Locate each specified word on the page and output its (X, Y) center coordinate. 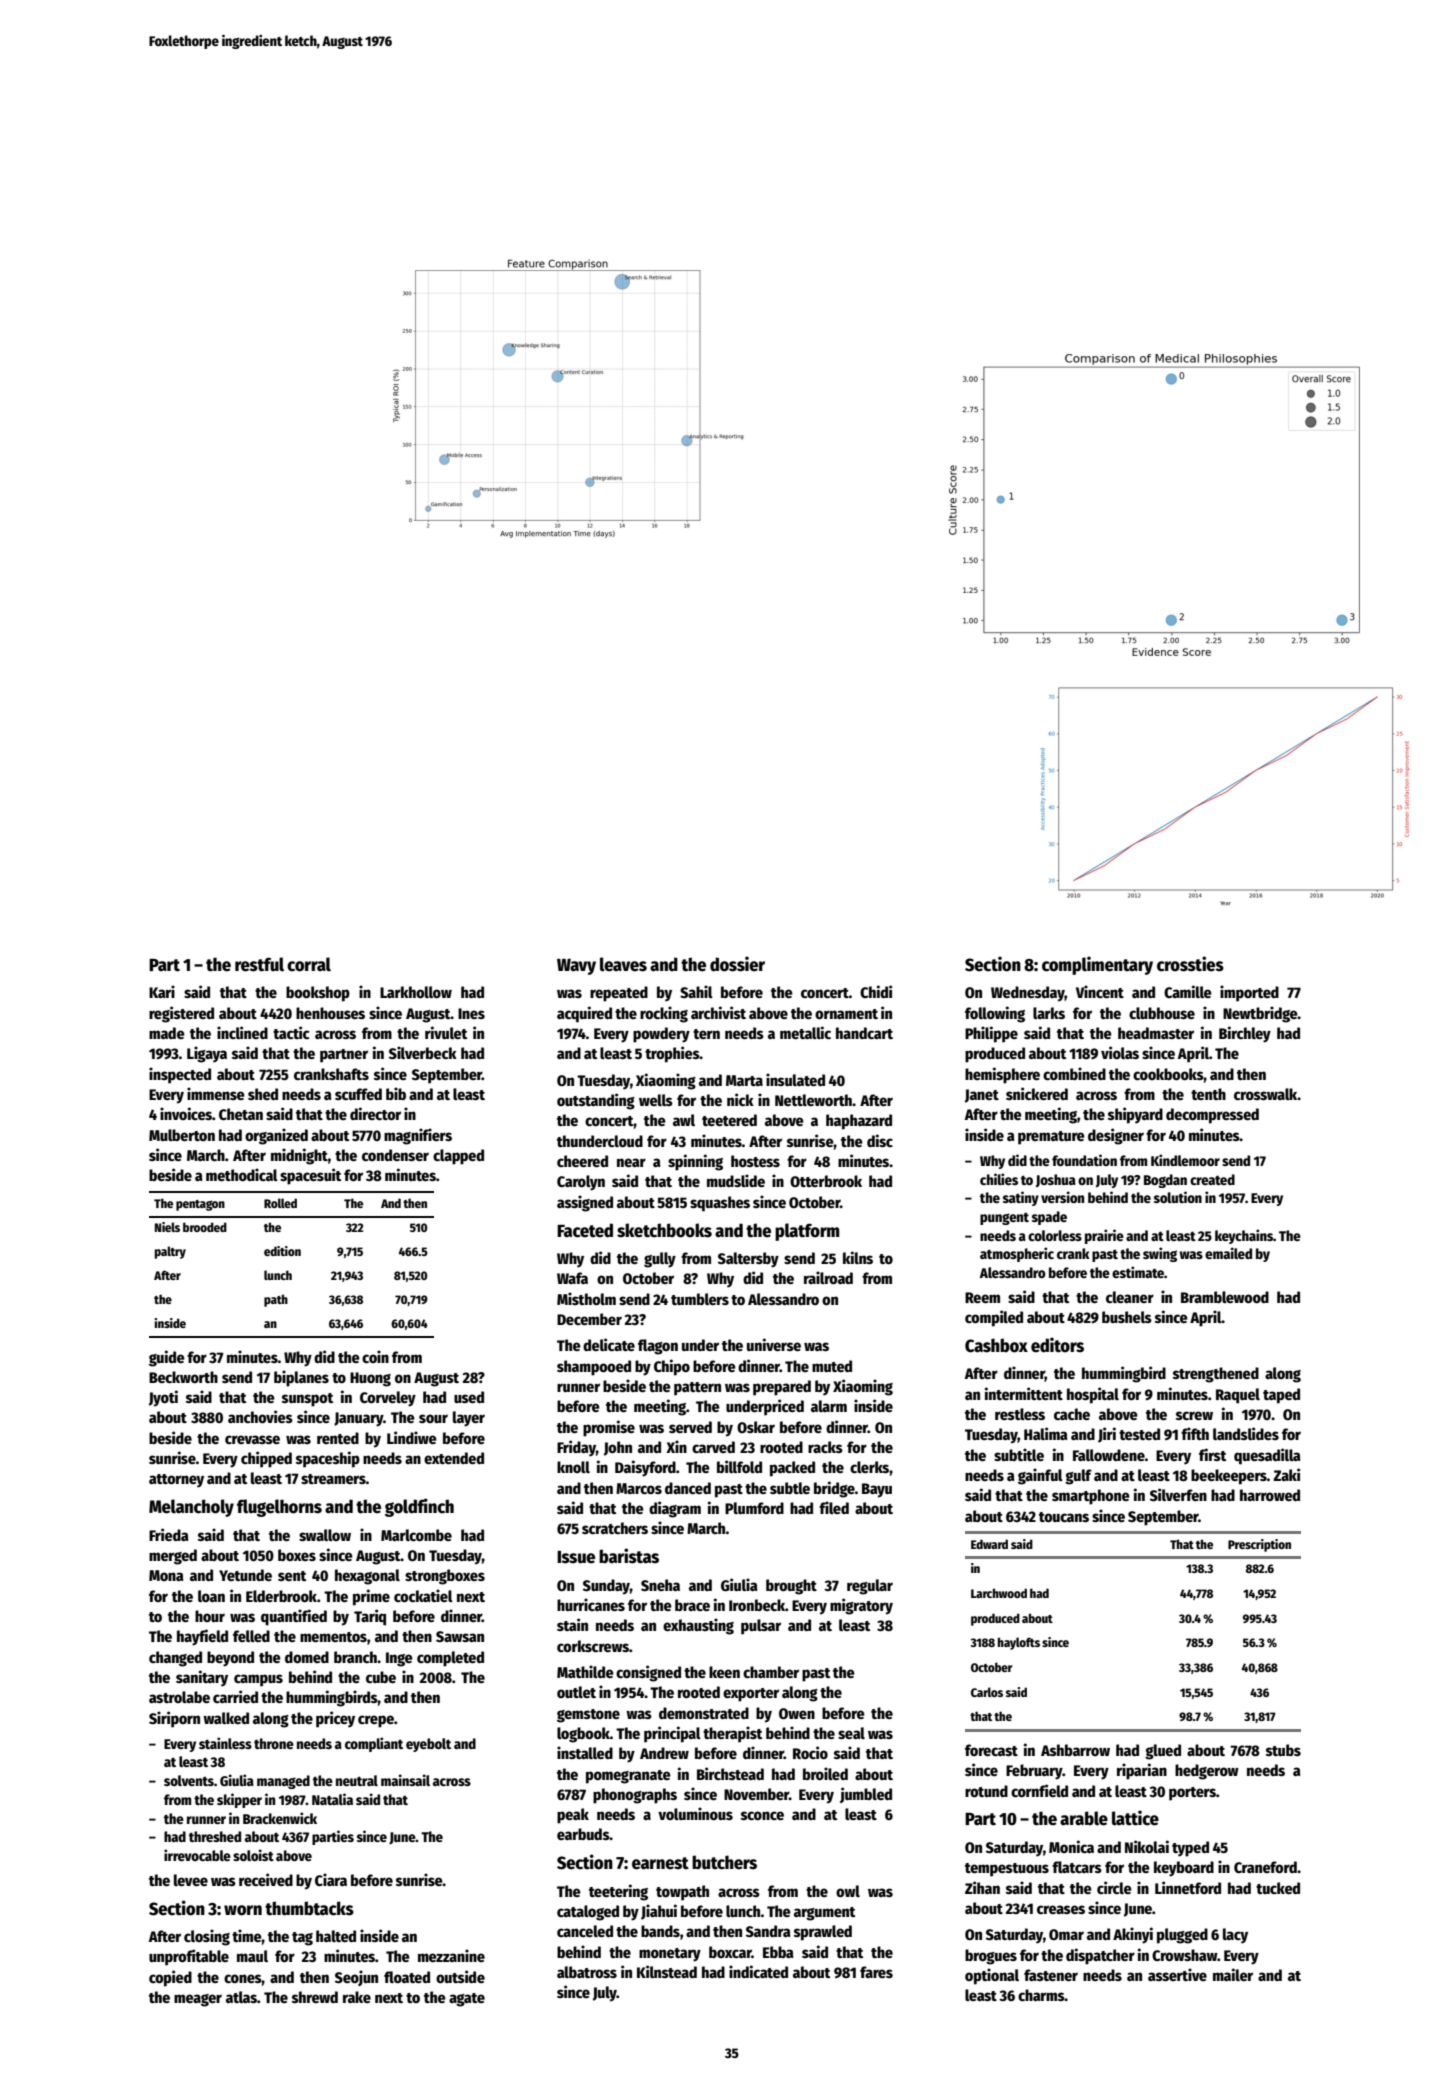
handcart (864, 1033)
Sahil (696, 991)
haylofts (1019, 1643)
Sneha (660, 1585)
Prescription (1259, 1545)
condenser (395, 1155)
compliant (374, 1744)
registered (181, 1014)
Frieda (169, 1534)
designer (1116, 1136)
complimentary (1097, 965)
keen (724, 1672)
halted (336, 1936)
